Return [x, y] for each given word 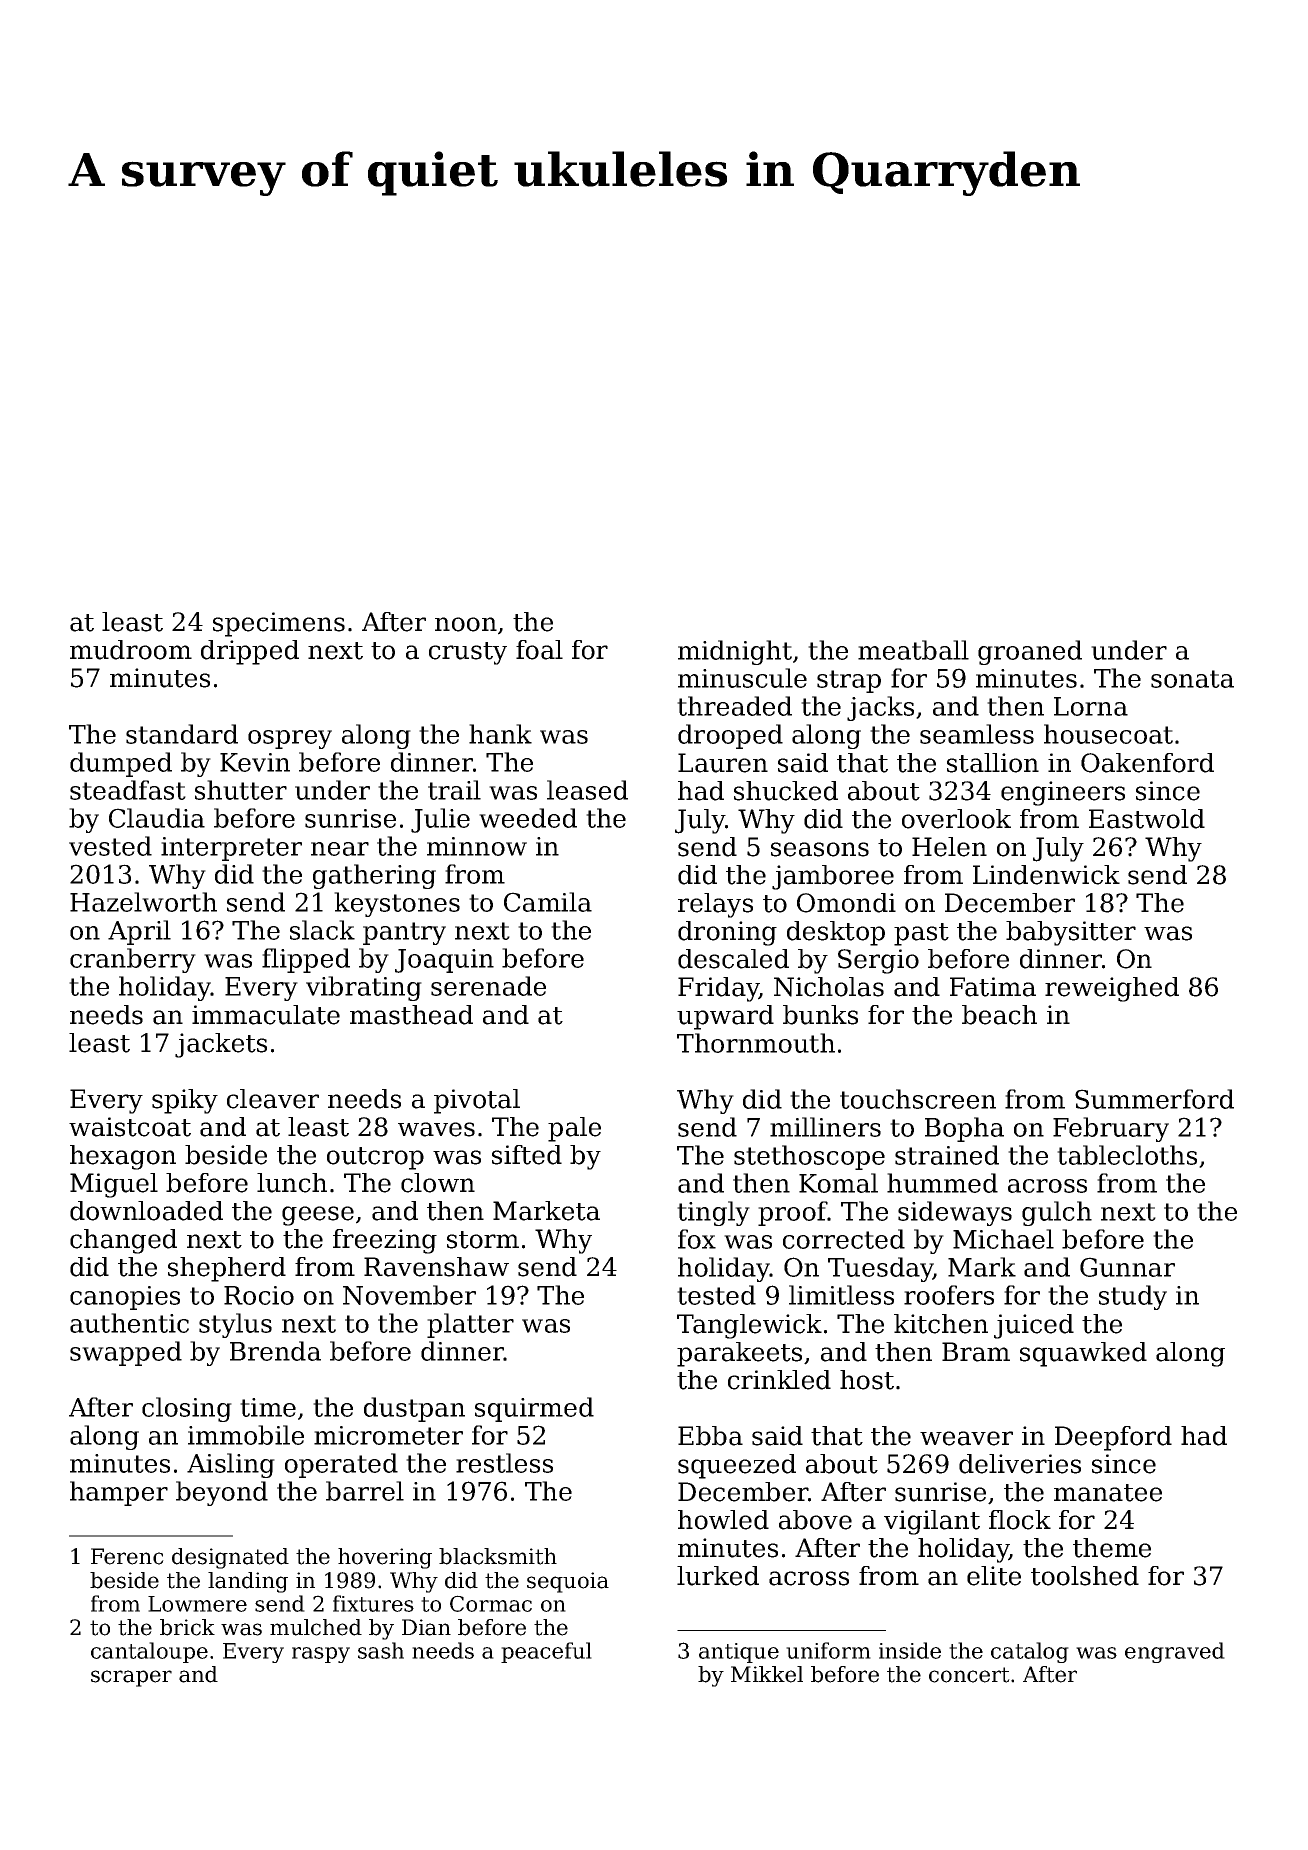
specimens [279, 624]
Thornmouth [756, 1043]
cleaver [273, 1099]
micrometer [388, 1435]
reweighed [1112, 989]
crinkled [779, 1380]
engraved [1175, 1652]
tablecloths [1127, 1155]
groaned [1030, 652]
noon [466, 624]
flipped [306, 960]
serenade [488, 986]
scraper [131, 1678]
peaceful [546, 1652]
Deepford [1113, 1438]
